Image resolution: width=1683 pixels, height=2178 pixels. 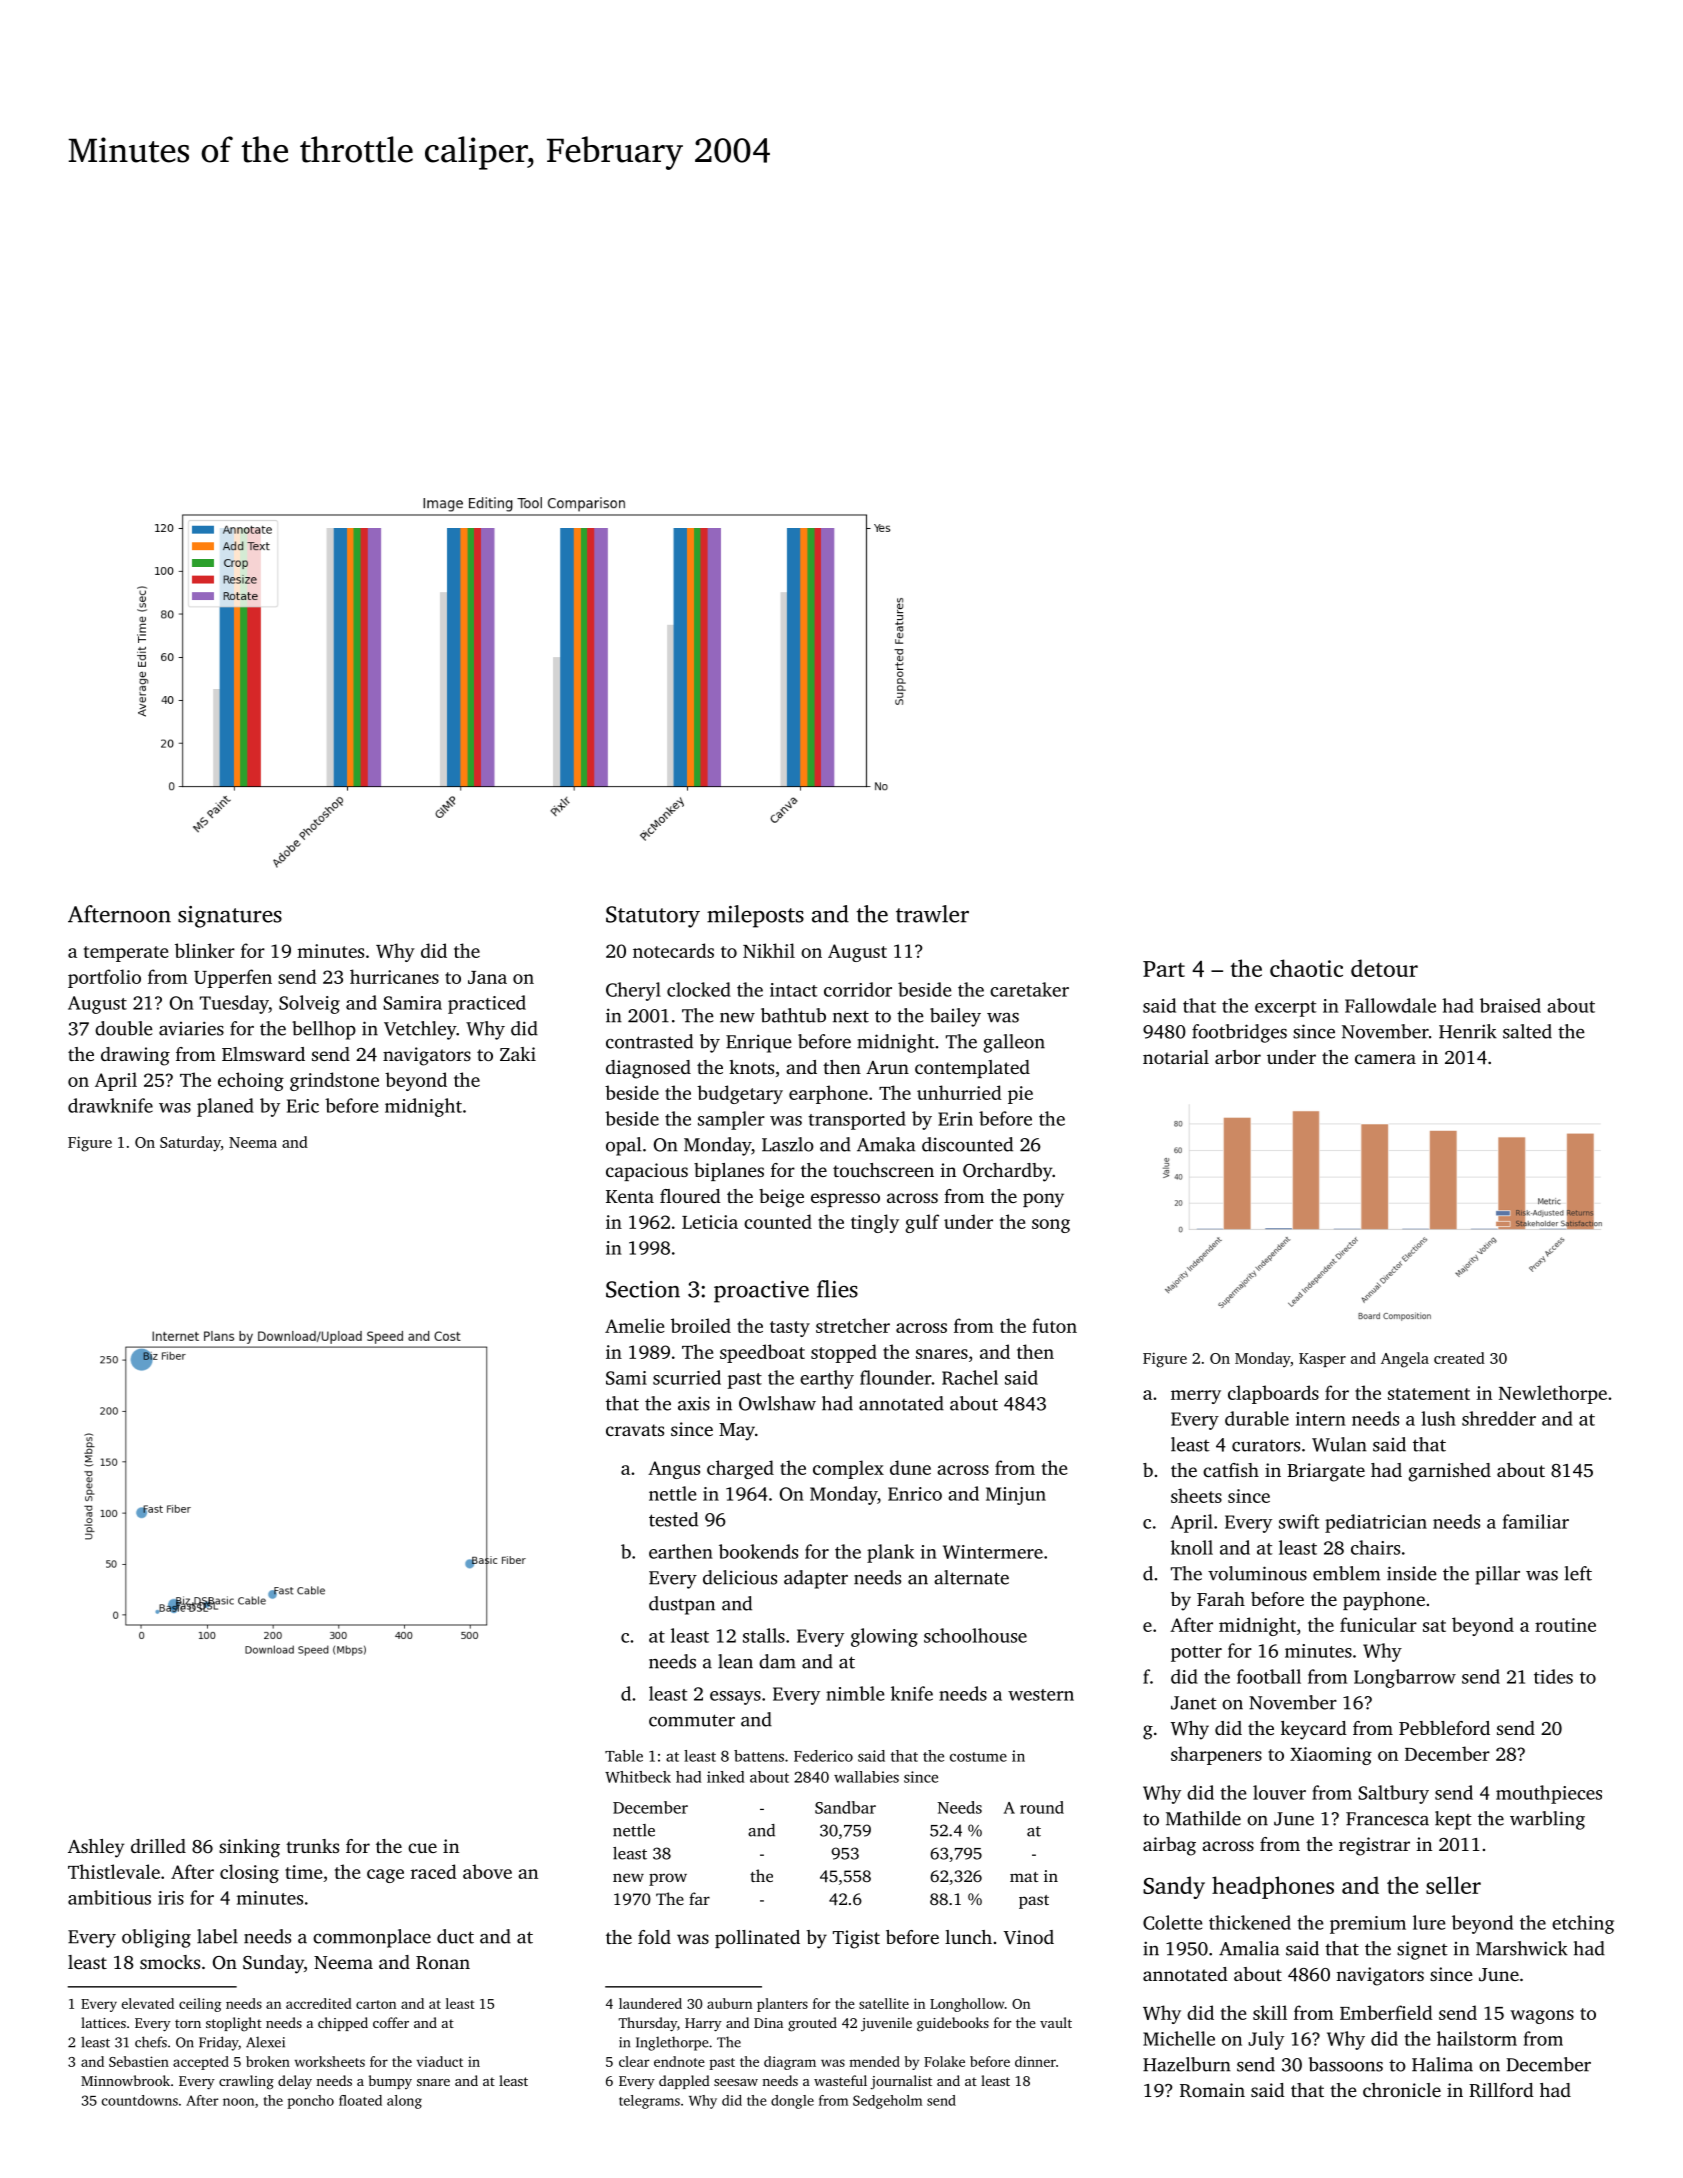 I want to click on stopped, so click(x=844, y=1353).
